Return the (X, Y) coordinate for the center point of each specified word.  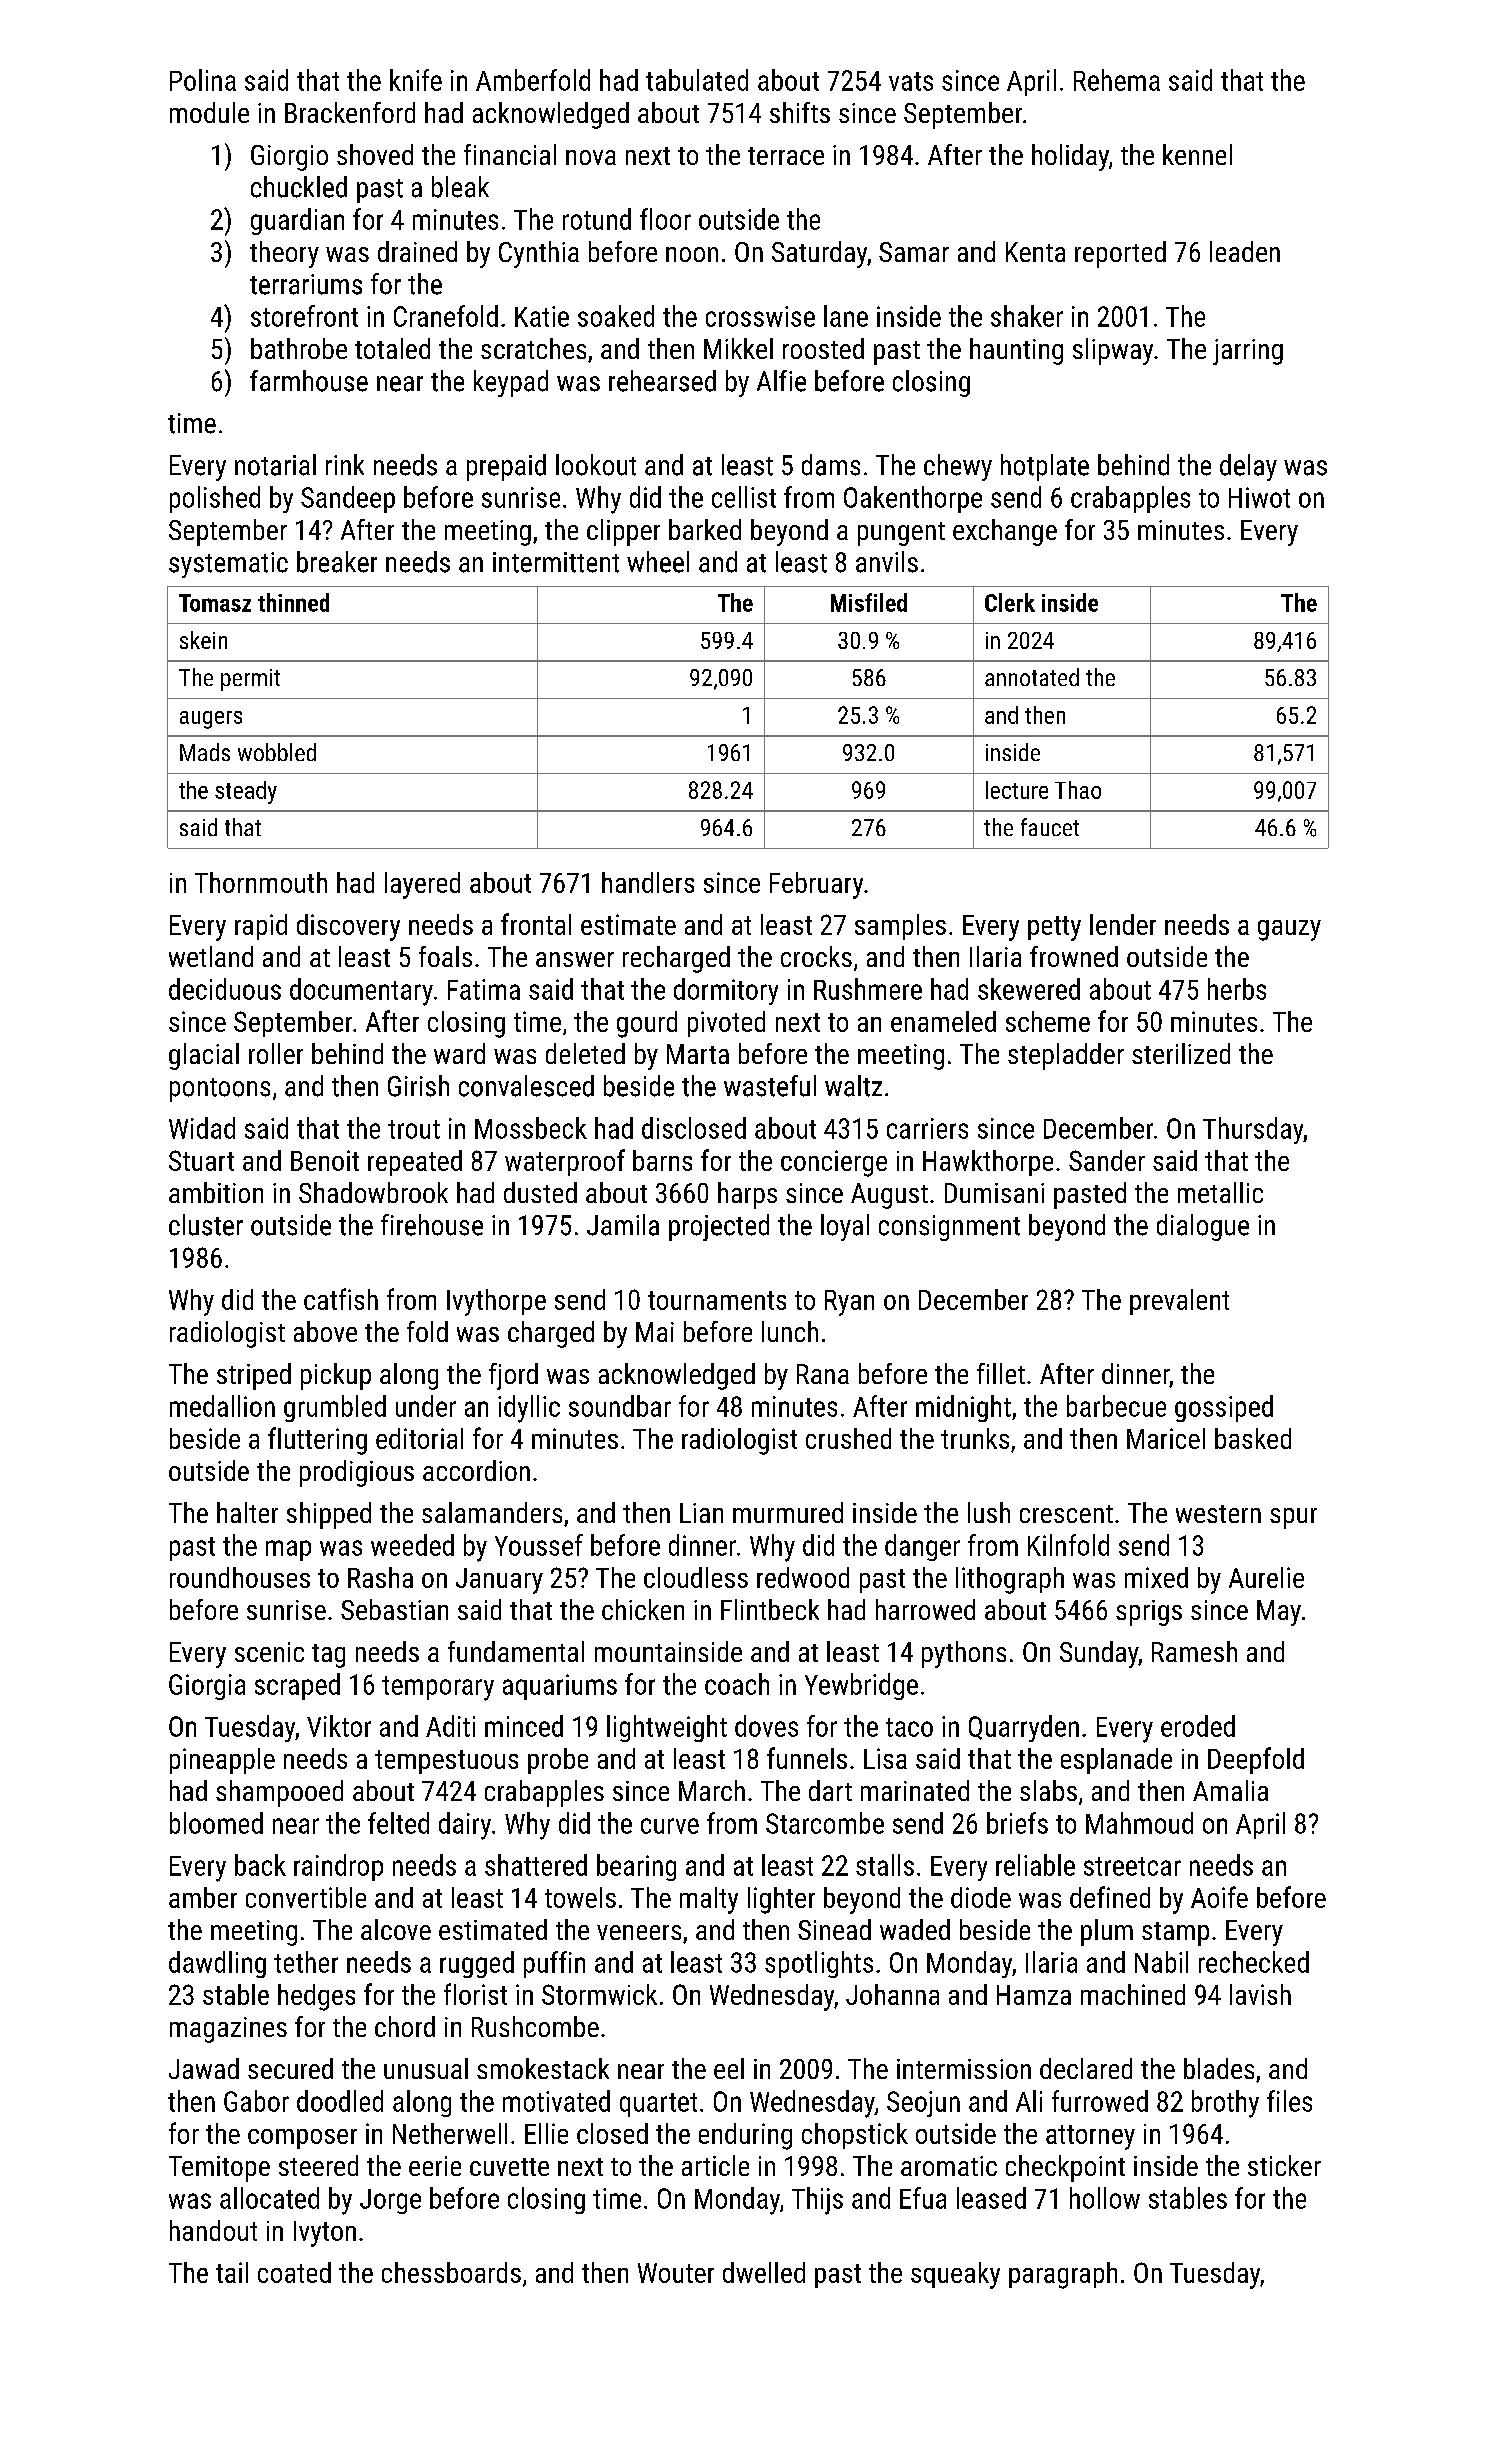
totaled (392, 348)
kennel (1197, 154)
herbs (1237, 989)
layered (422, 885)
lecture (1017, 790)
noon (692, 254)
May (1279, 1613)
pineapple (222, 1761)
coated (294, 2272)
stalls (885, 1865)
